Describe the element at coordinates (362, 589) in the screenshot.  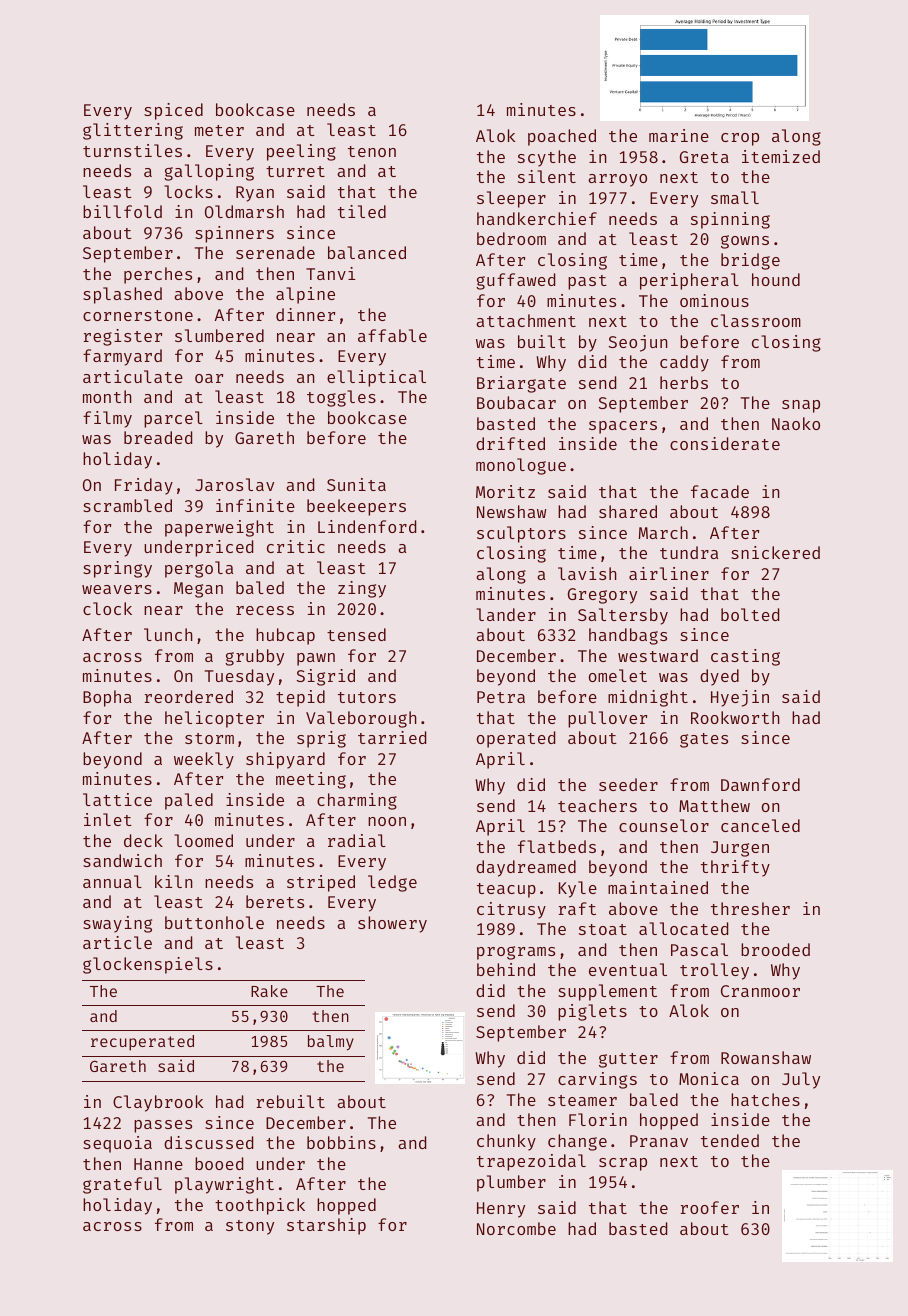
I see `zingy` at that location.
